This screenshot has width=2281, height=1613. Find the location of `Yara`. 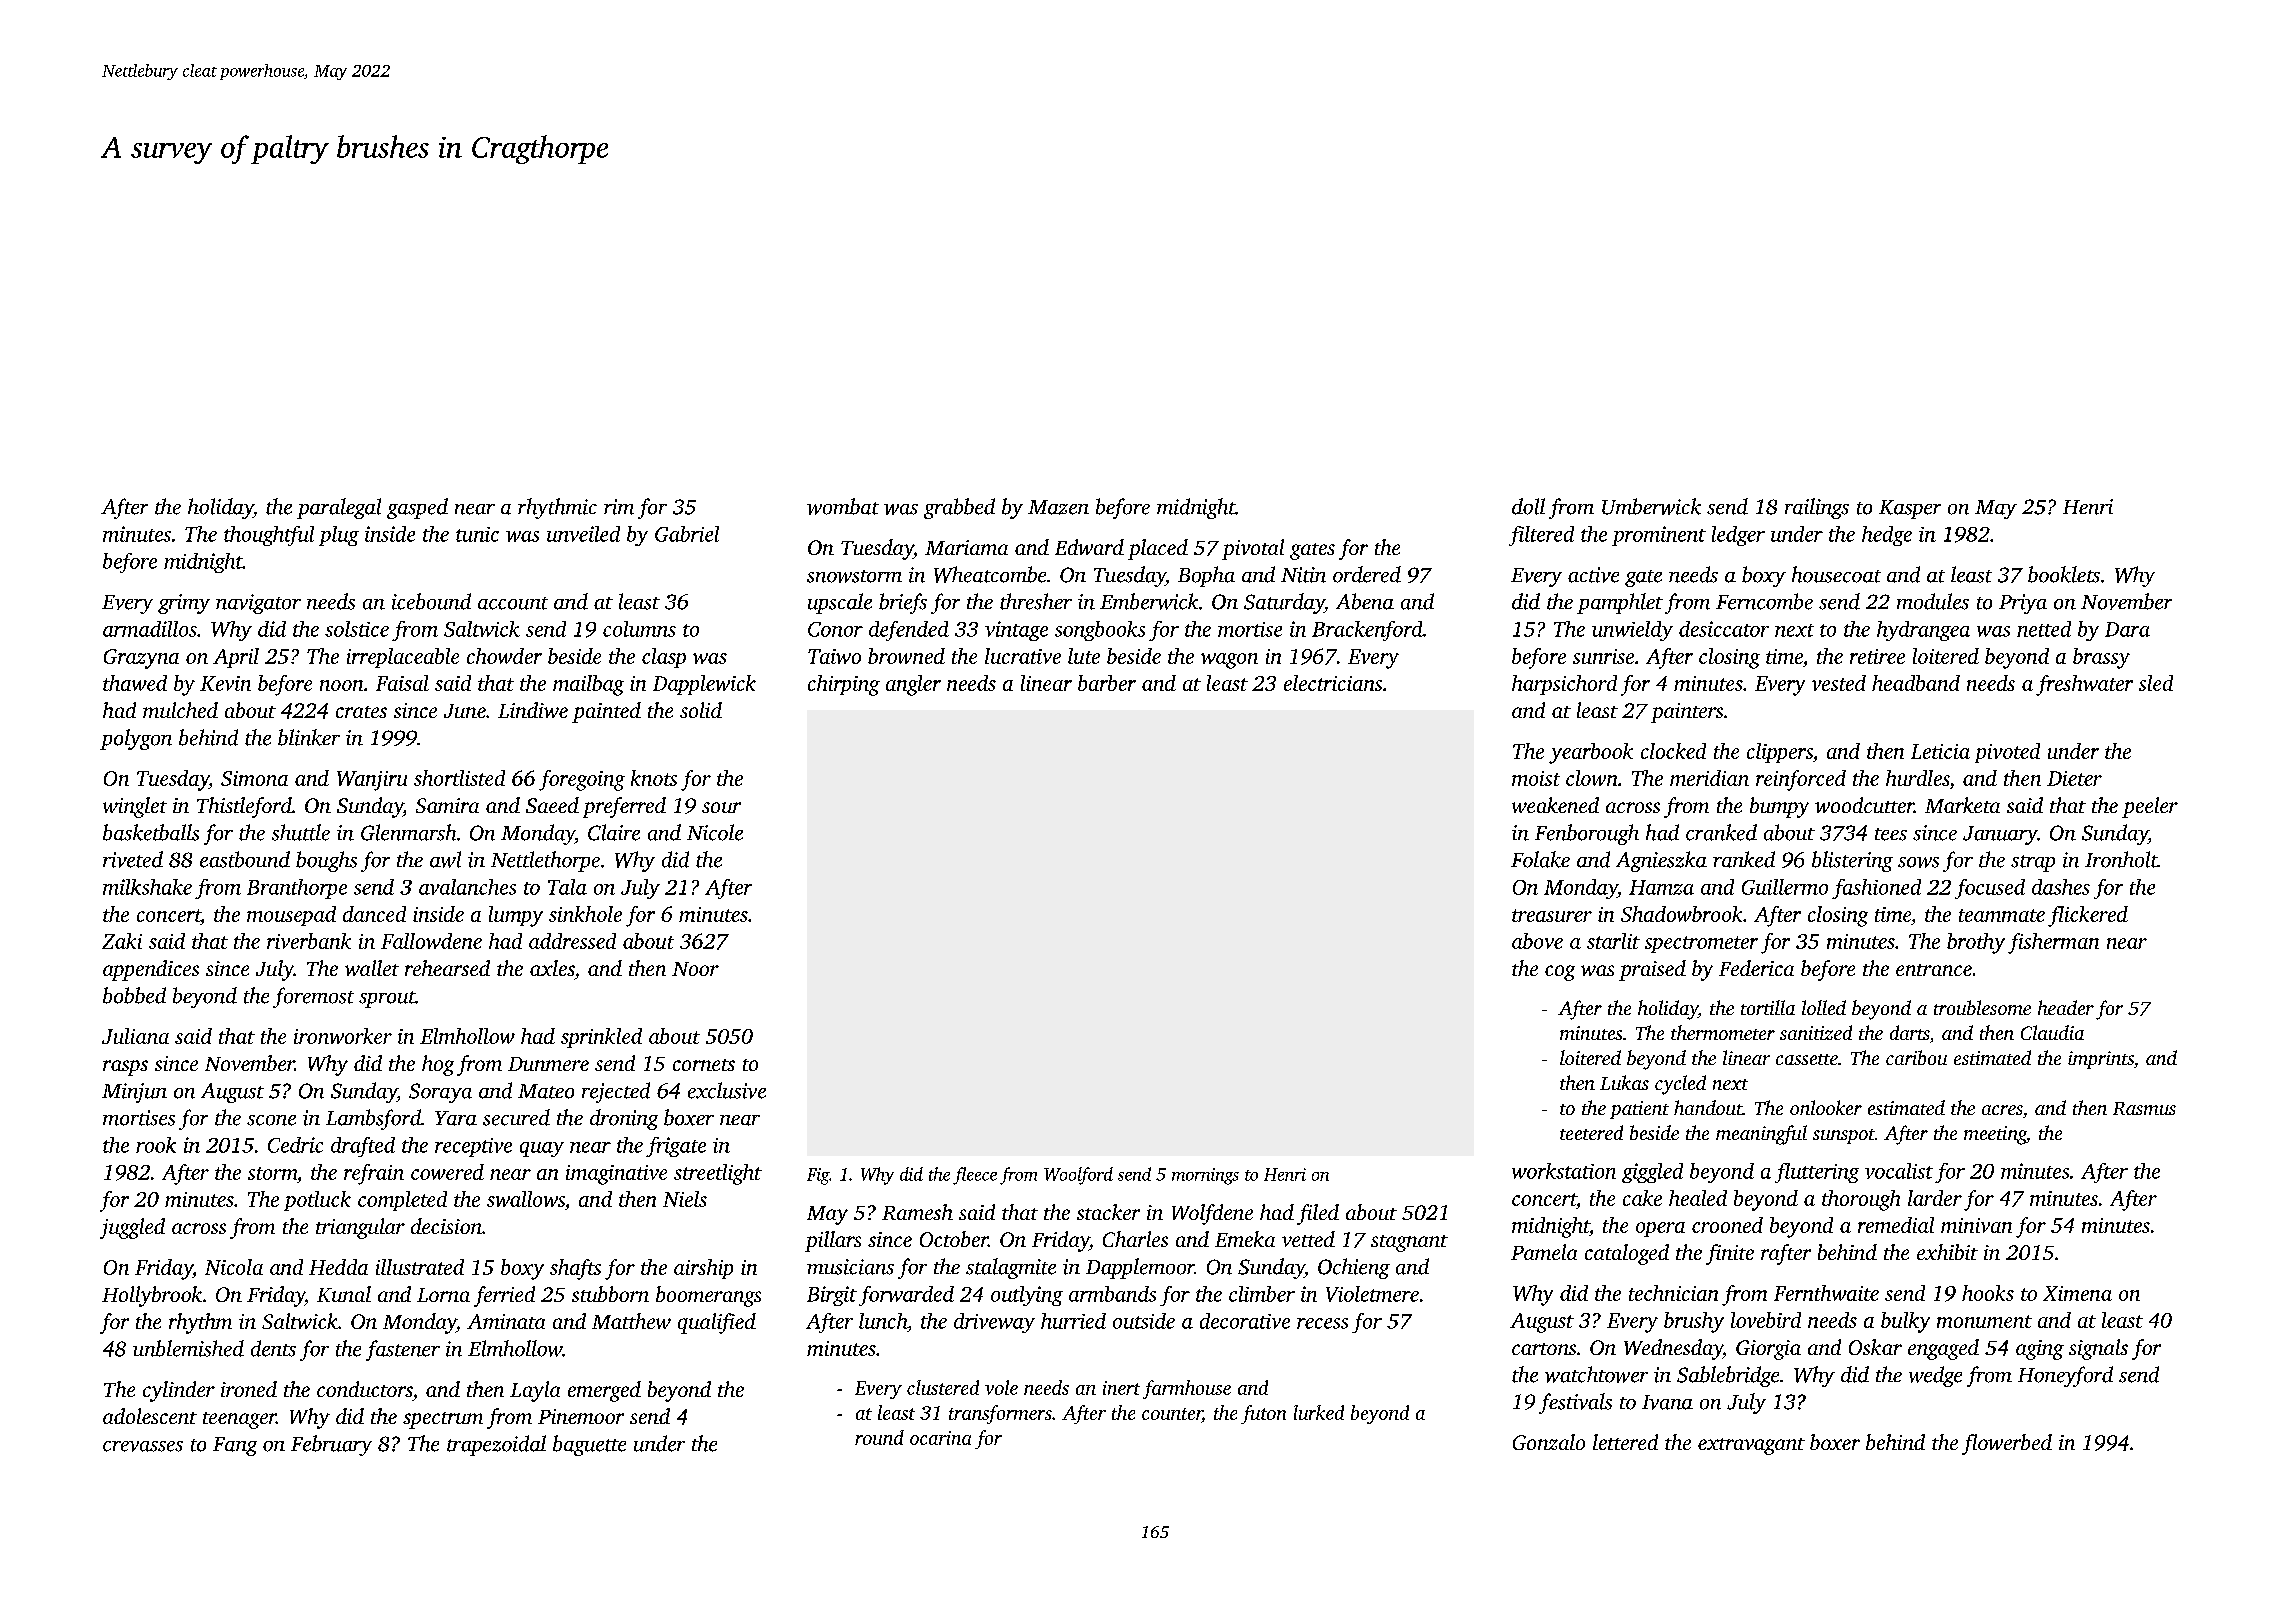

Yara is located at coordinates (456, 1118).
